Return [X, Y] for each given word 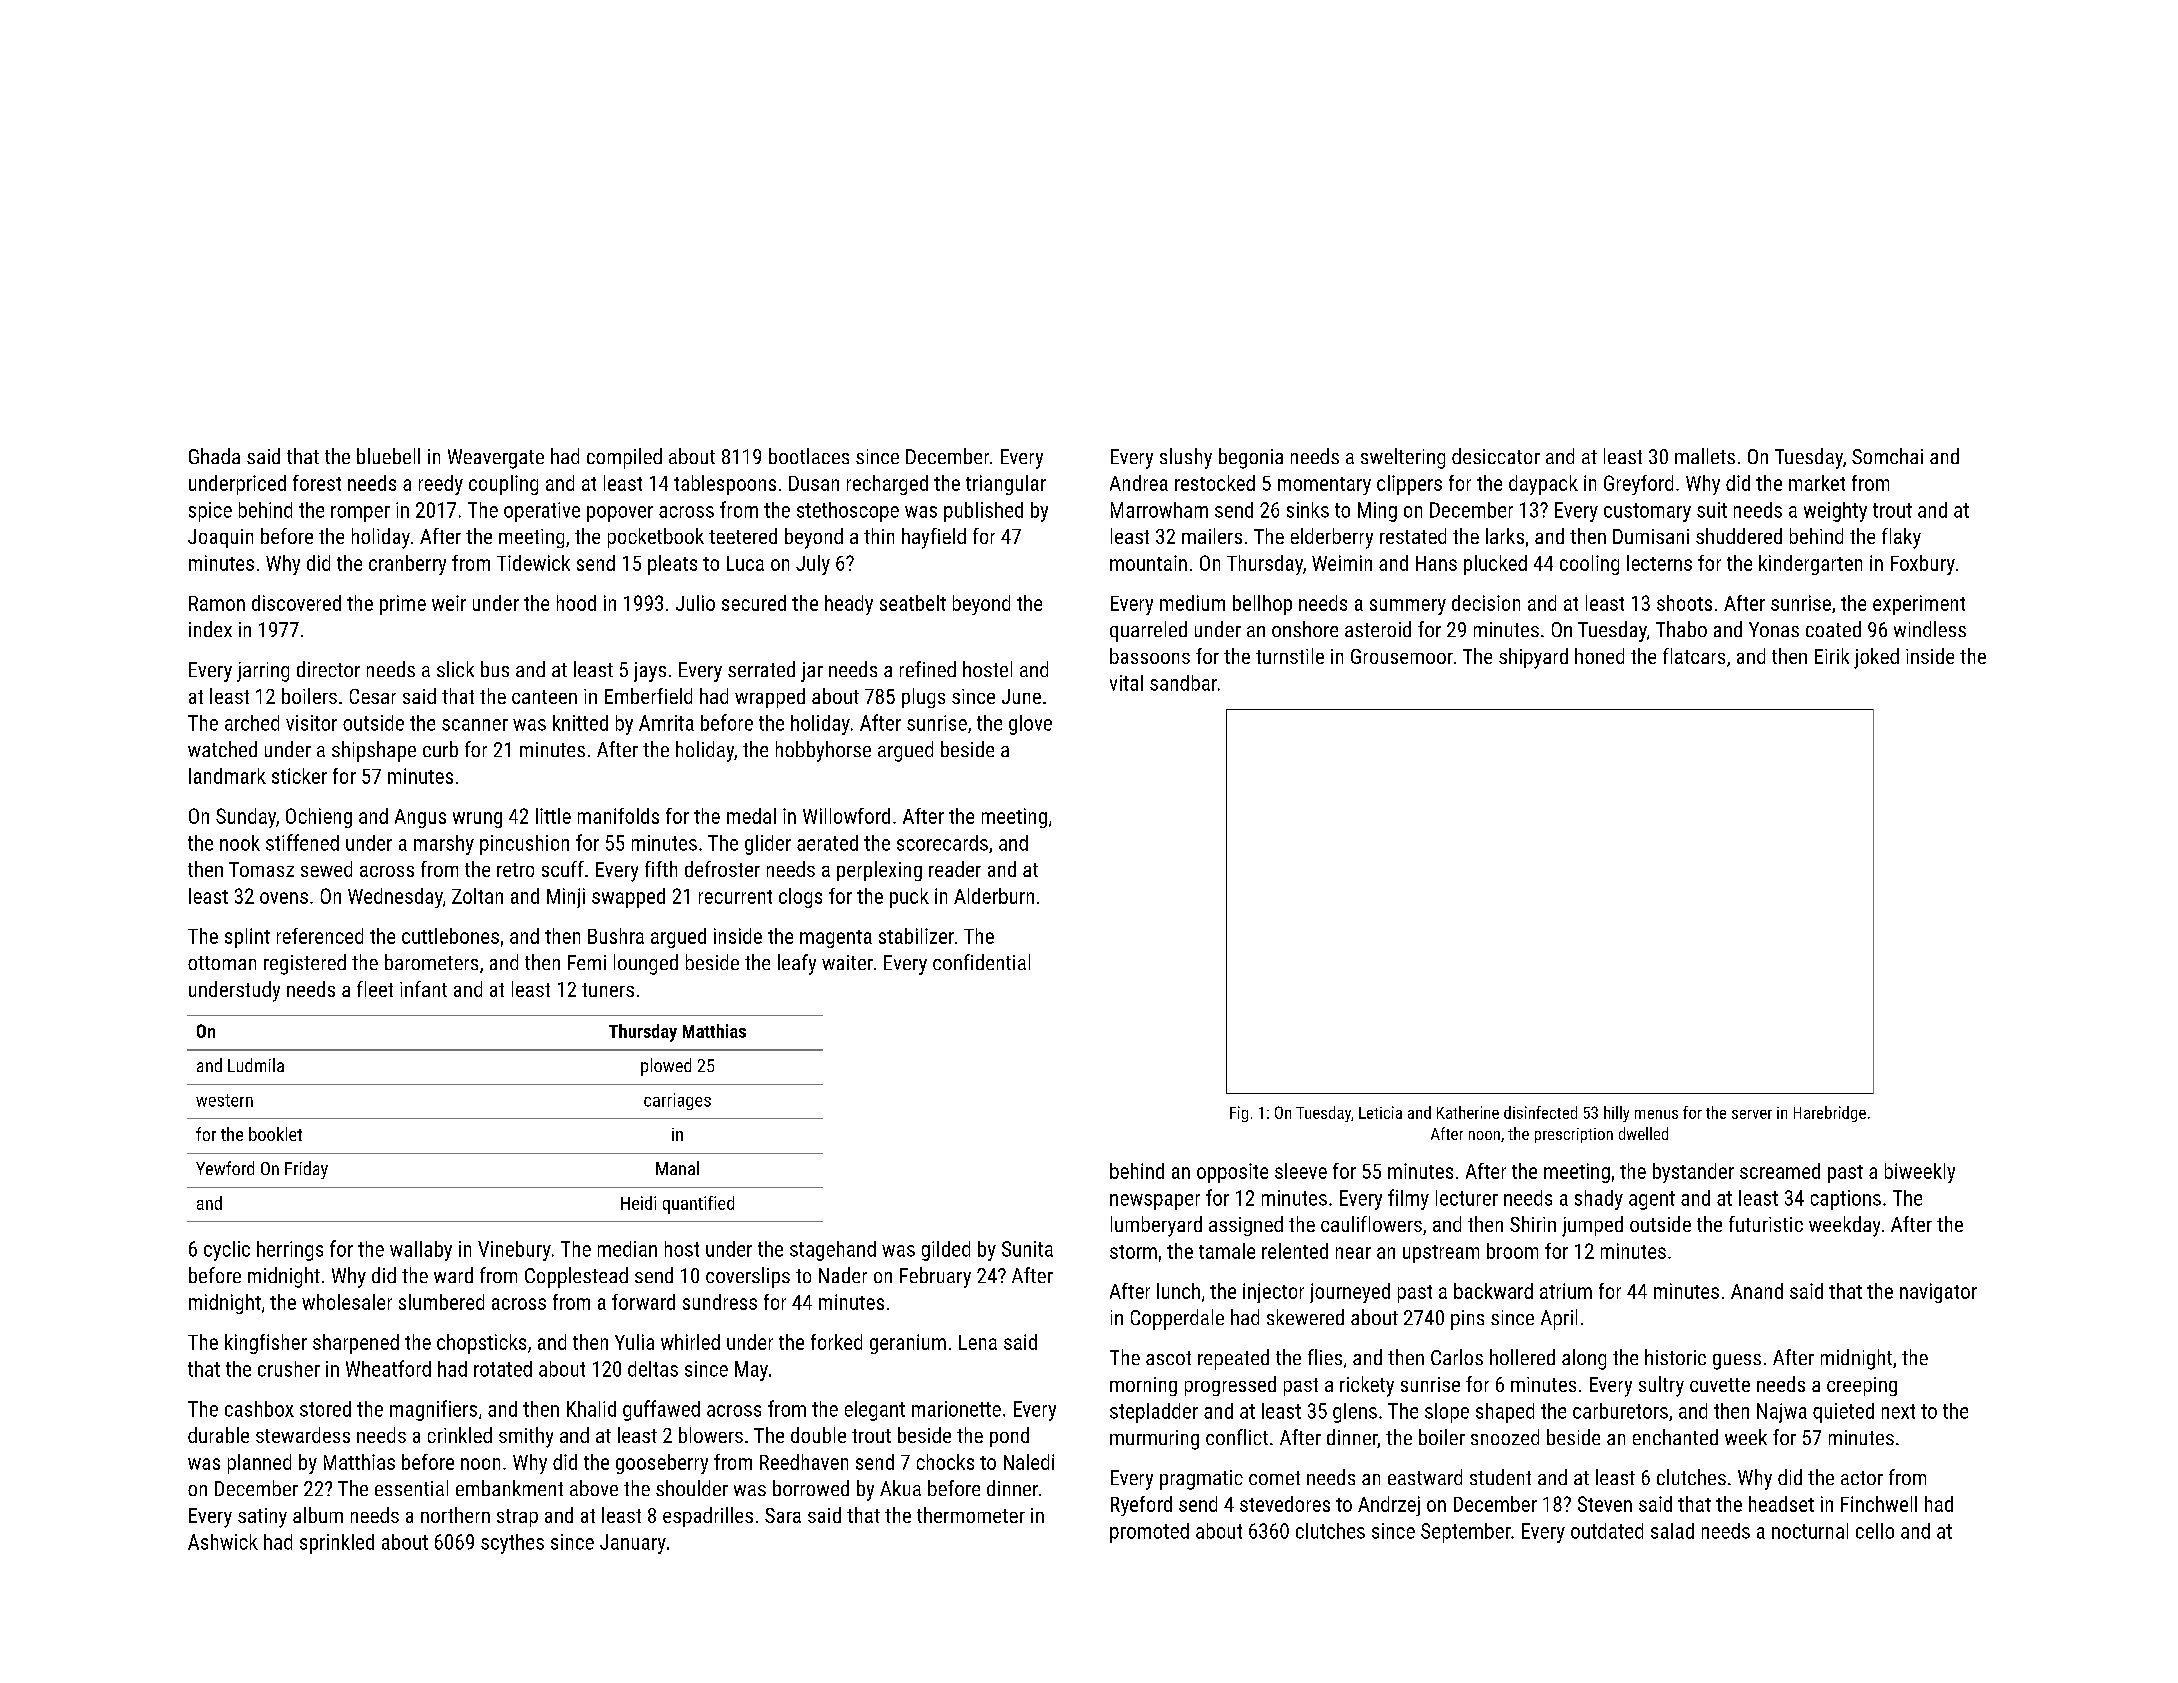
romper [360, 514]
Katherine [1468, 1112]
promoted [1149, 1533]
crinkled [460, 1435]
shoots [1684, 603]
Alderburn [994, 896]
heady [849, 605]
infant [423, 989]
